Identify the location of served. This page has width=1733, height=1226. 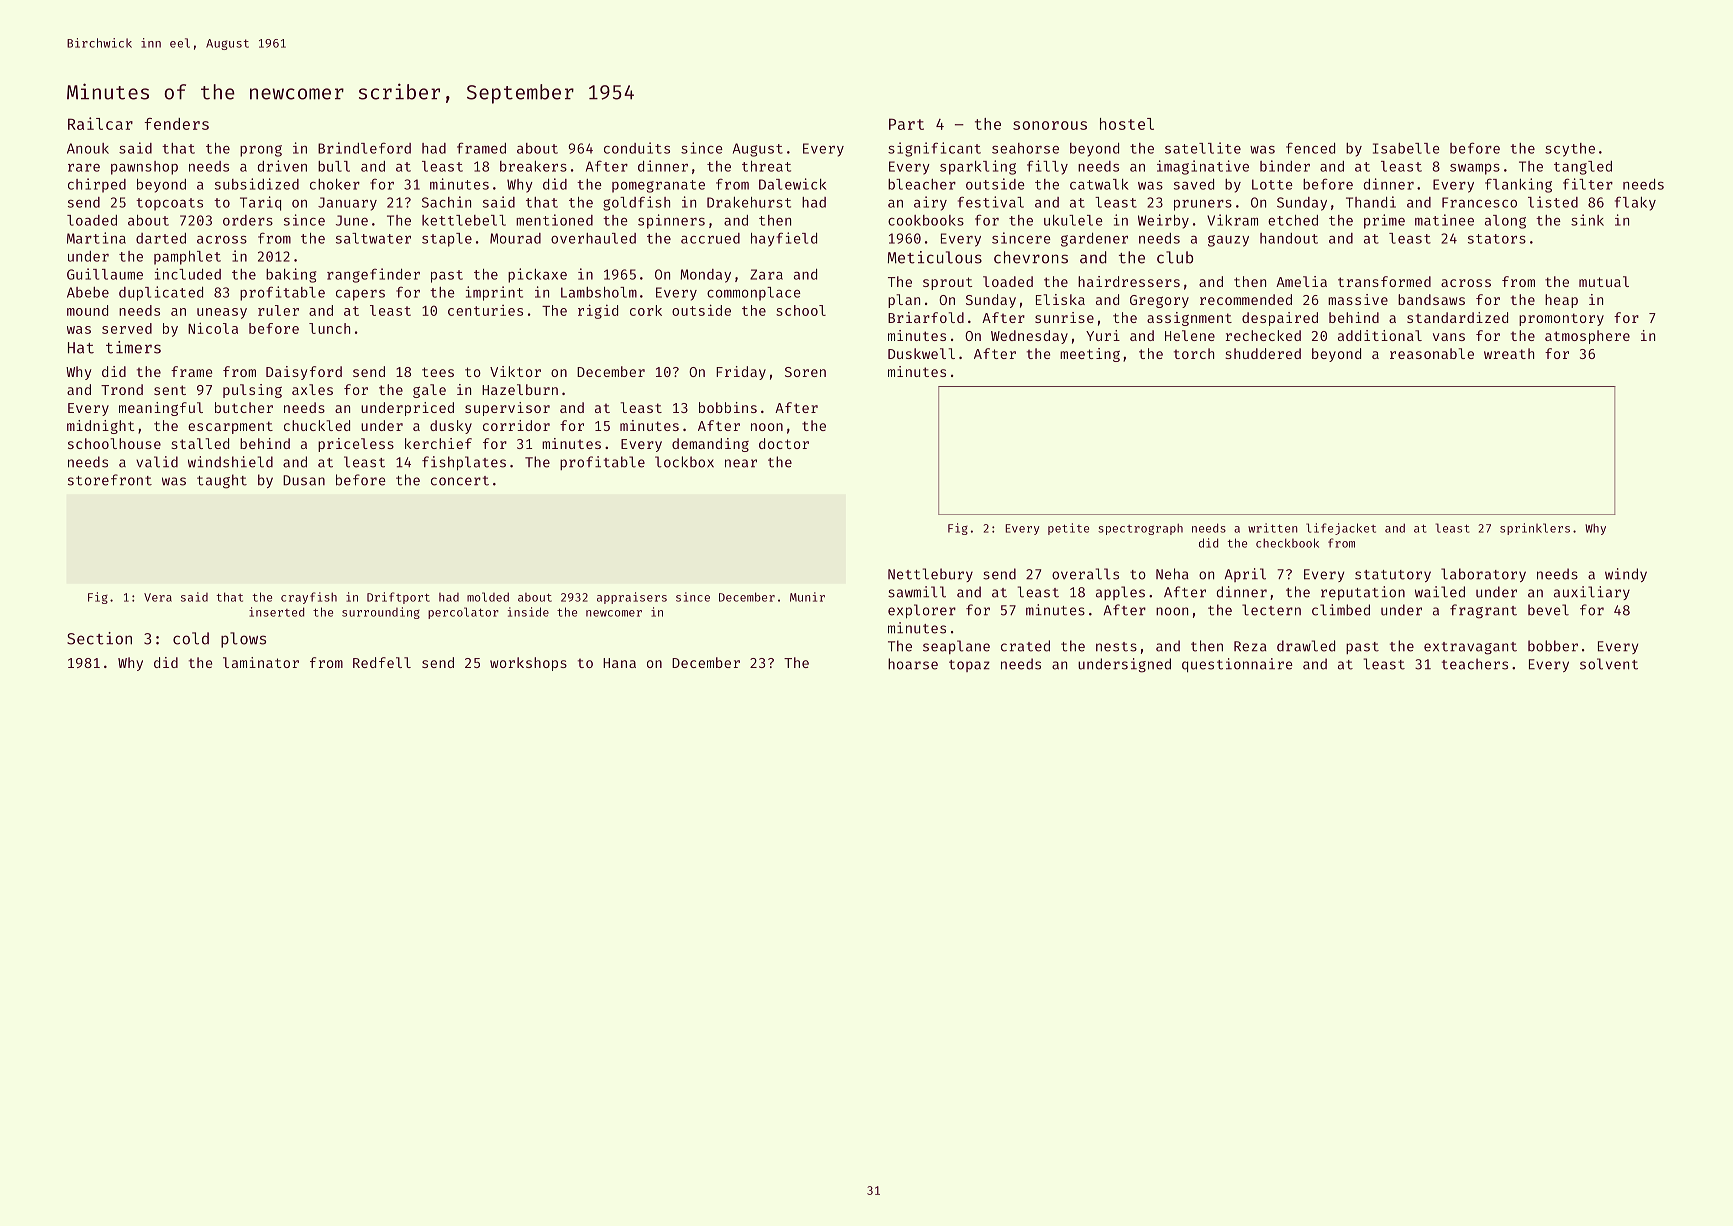
(127, 328).
